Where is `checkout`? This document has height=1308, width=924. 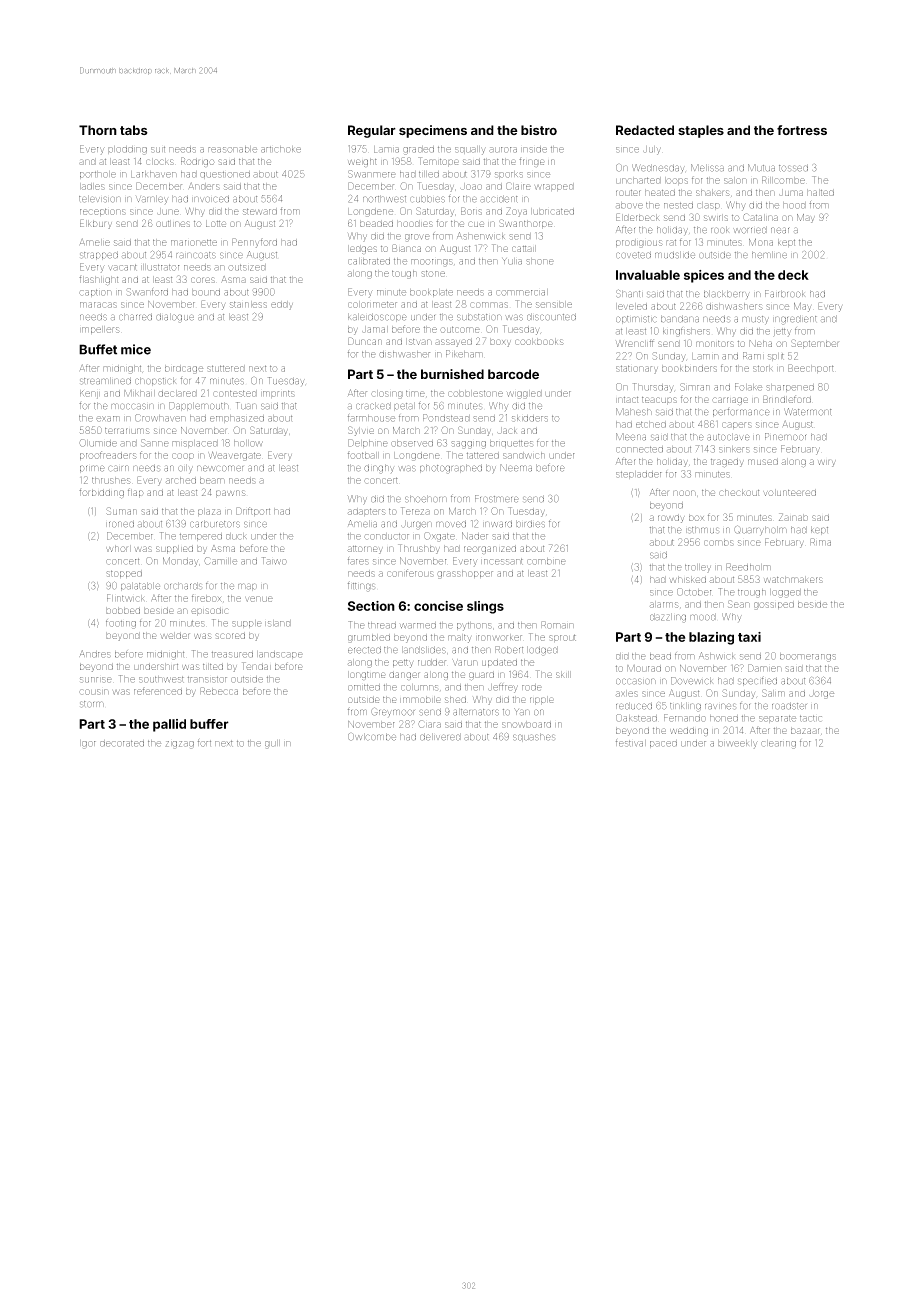 checkout is located at coordinates (739, 492).
